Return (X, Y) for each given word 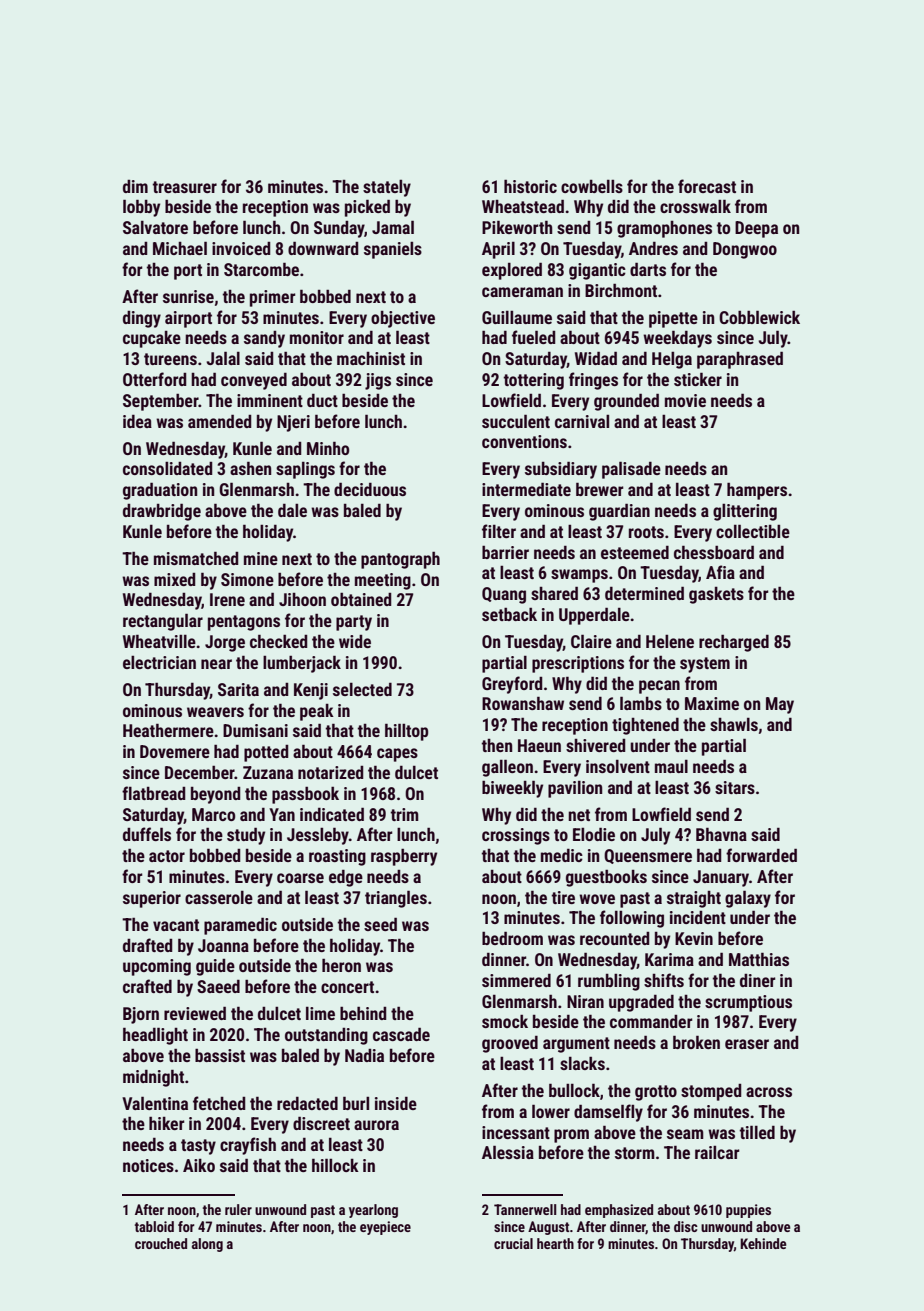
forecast (707, 186)
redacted (307, 1103)
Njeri (293, 423)
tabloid (154, 1226)
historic (530, 186)
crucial (513, 1243)
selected (362, 689)
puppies (748, 1211)
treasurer (185, 187)
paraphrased (740, 360)
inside (396, 1103)
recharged (734, 643)
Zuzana (268, 772)
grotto (656, 1093)
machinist (371, 358)
